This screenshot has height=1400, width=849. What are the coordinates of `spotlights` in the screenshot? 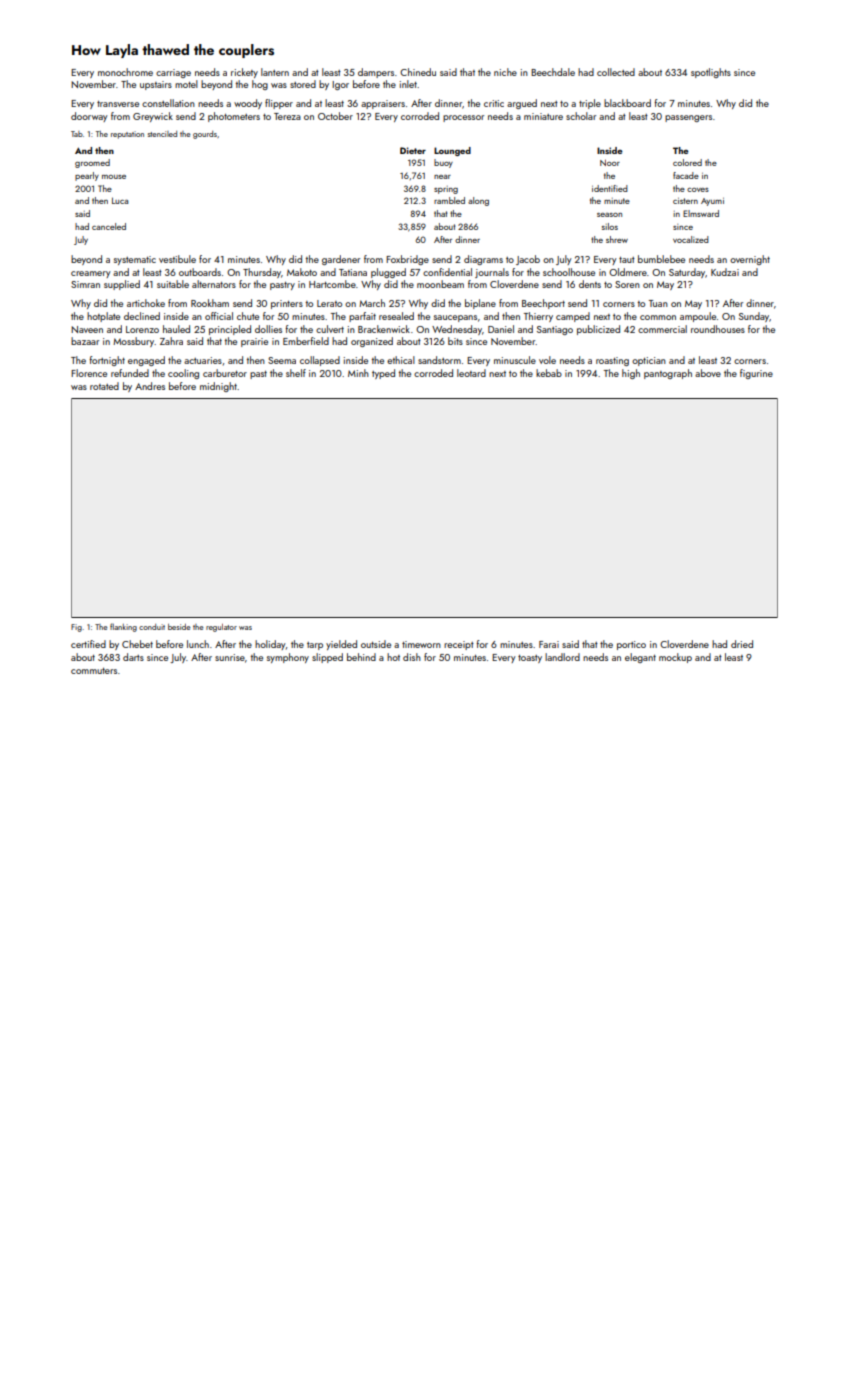 It's located at (711, 73).
